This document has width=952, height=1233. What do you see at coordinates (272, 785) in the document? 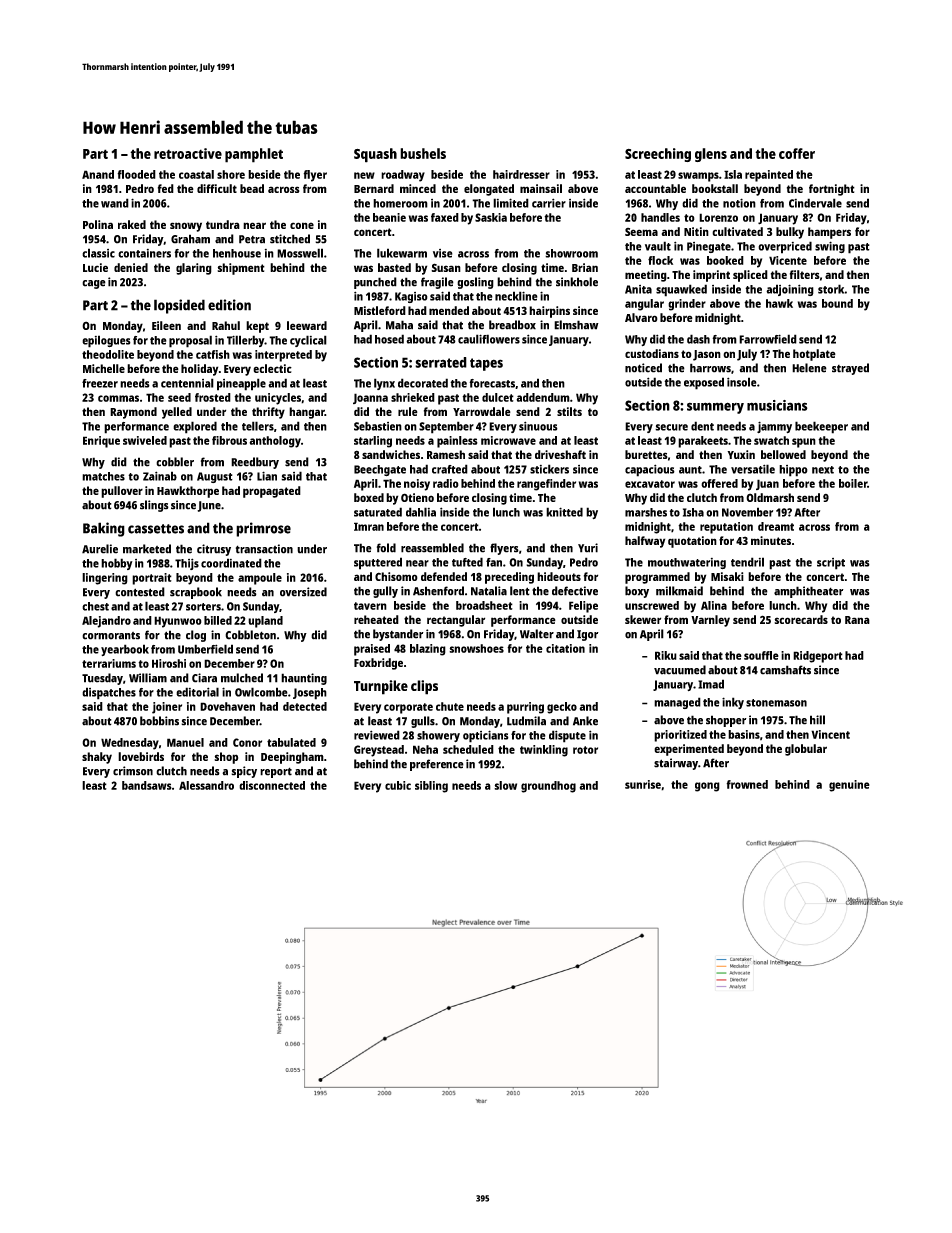
I see `disconnected` at bounding box center [272, 785].
